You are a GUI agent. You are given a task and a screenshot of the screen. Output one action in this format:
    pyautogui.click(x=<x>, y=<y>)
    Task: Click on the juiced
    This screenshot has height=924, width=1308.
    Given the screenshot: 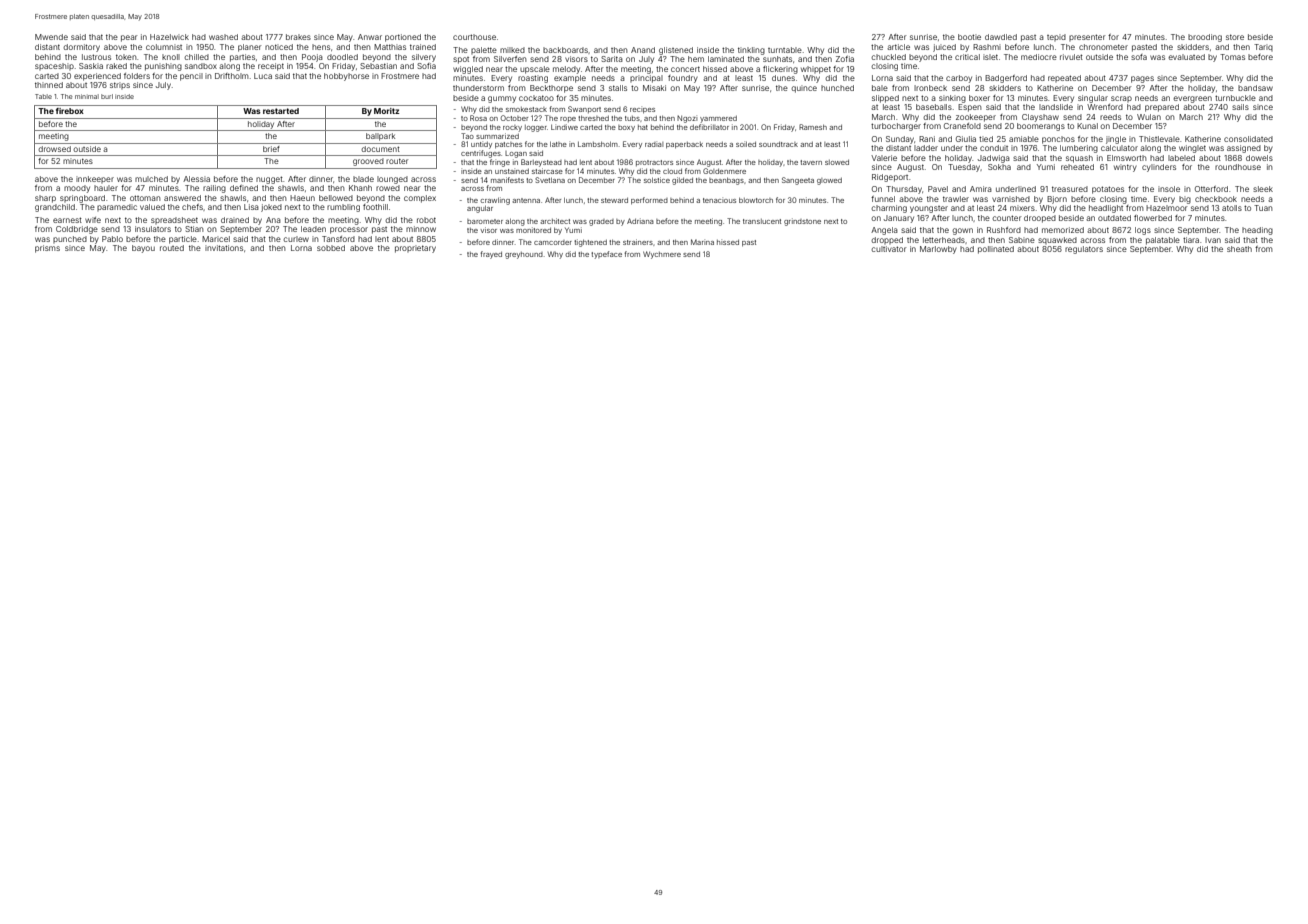 What is the action you would take?
    pyautogui.click(x=944, y=48)
